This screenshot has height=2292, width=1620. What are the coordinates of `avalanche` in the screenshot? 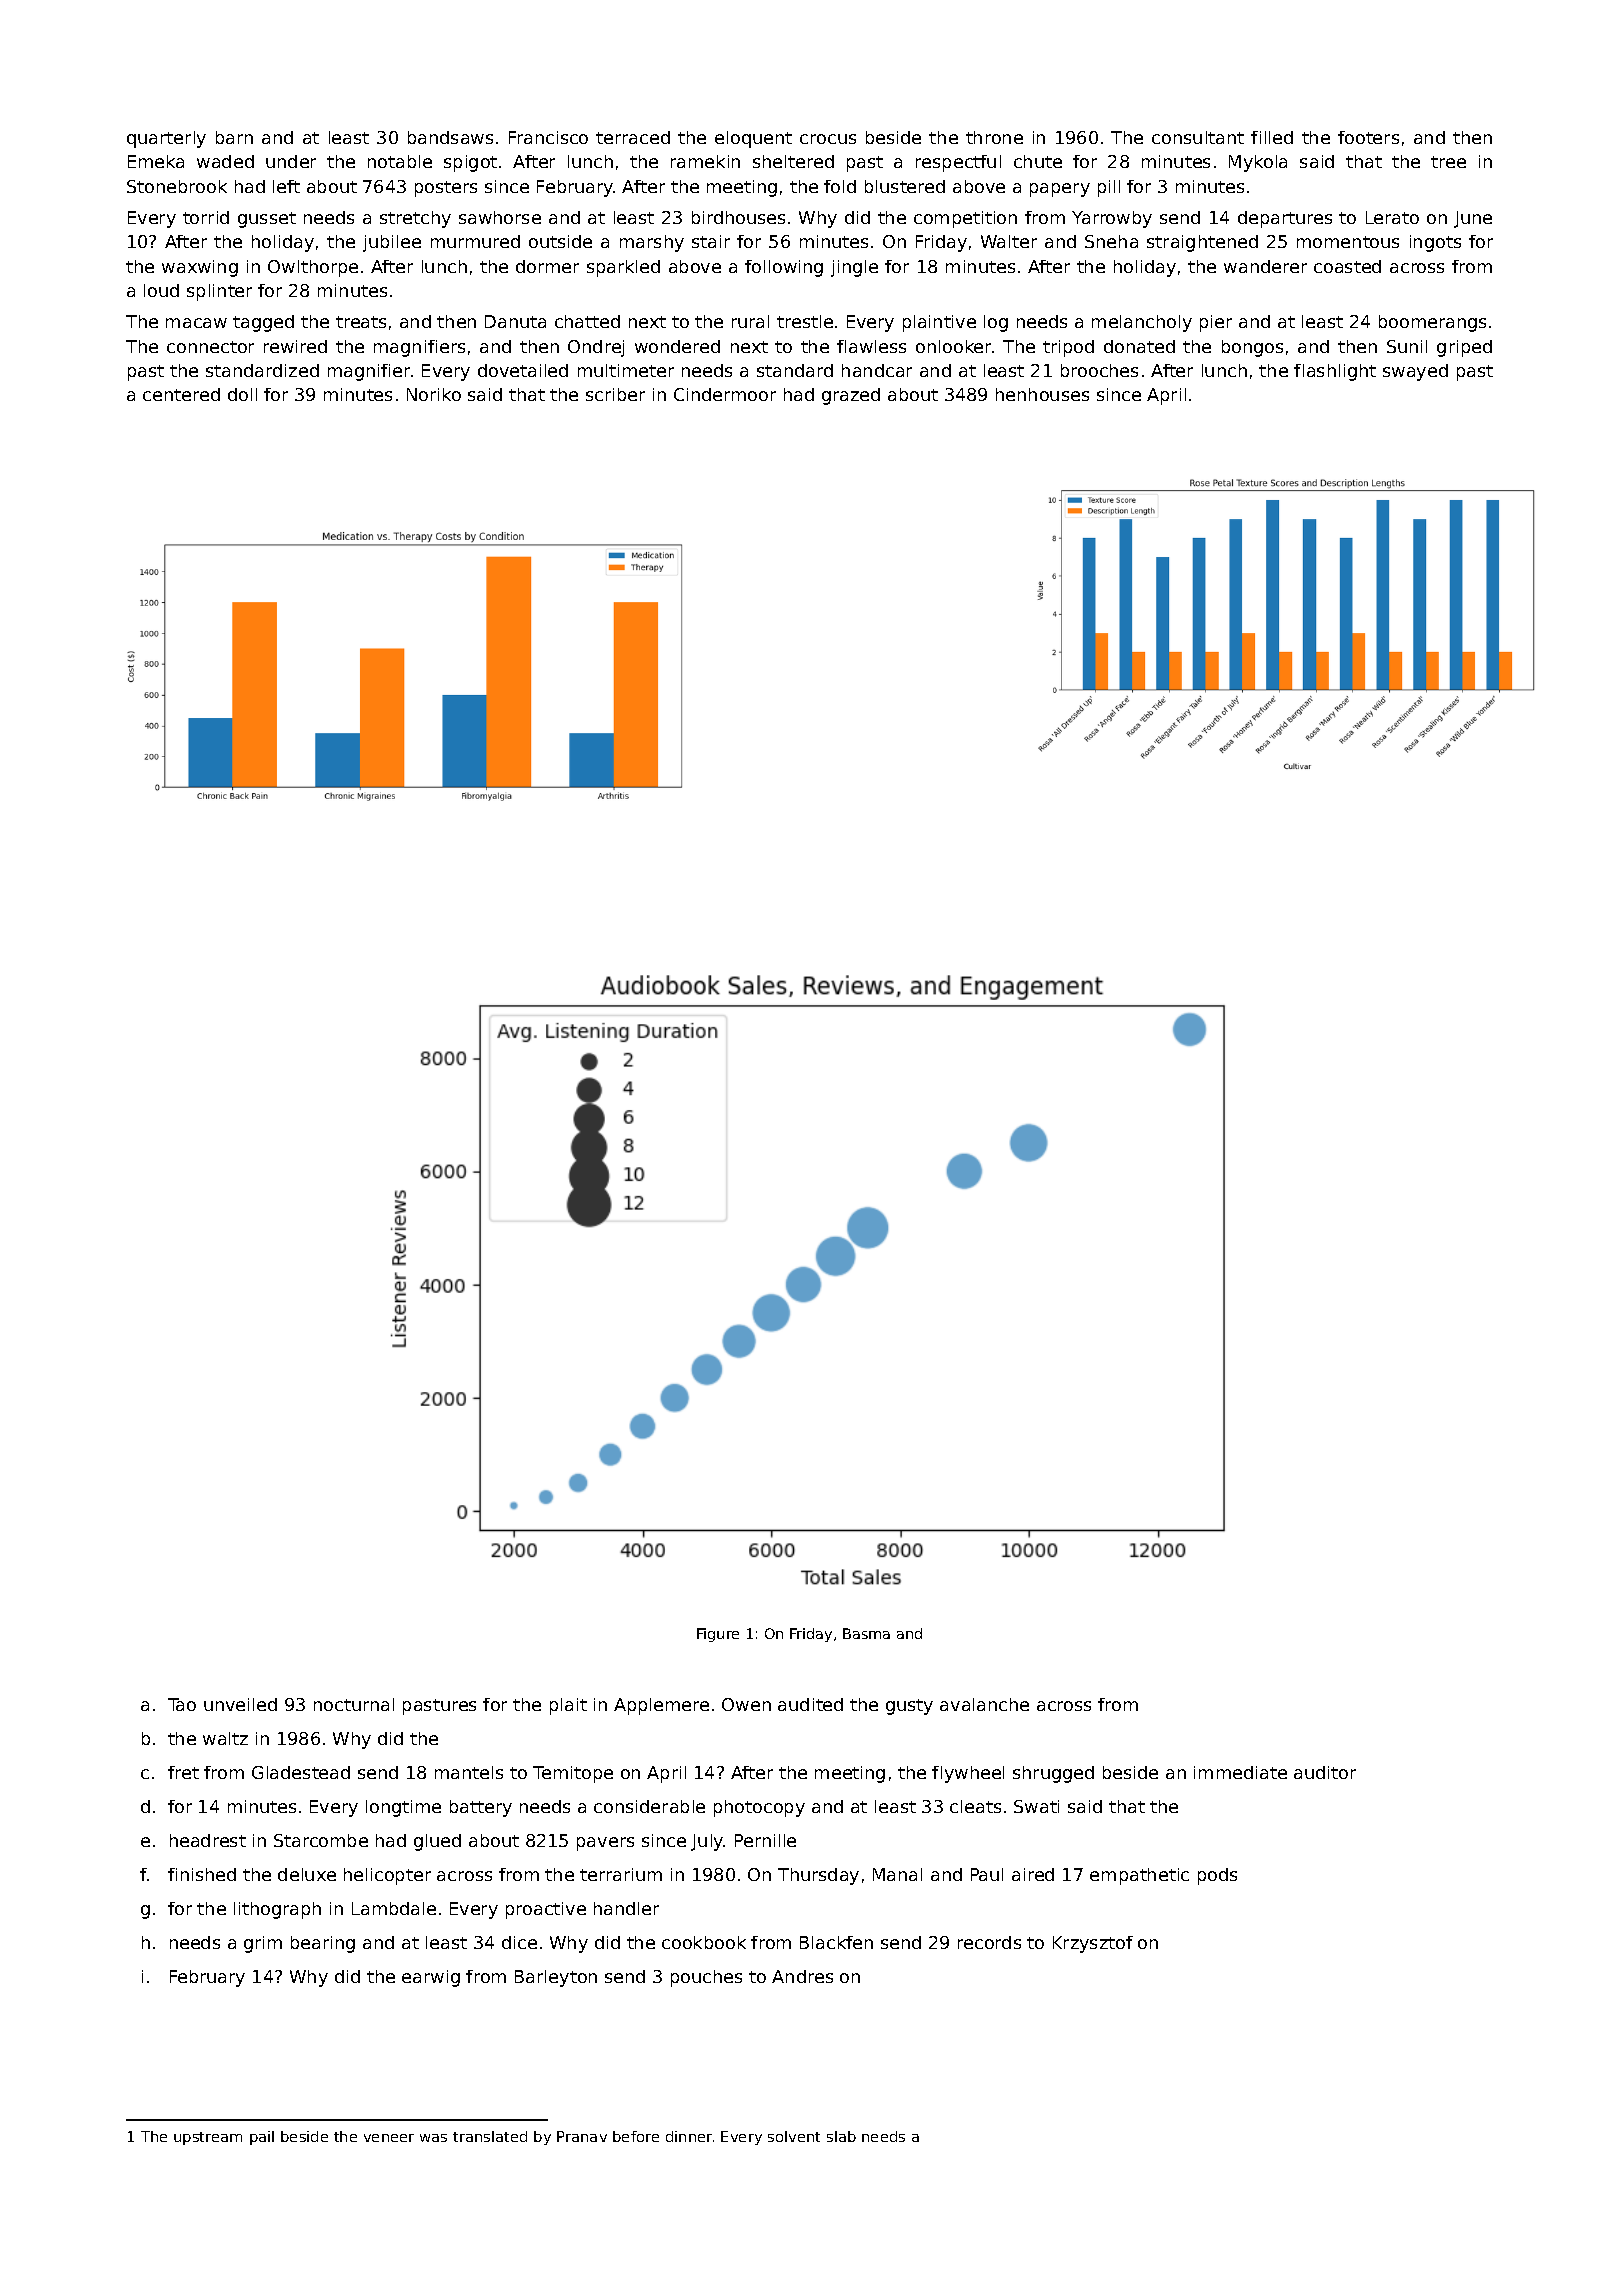 It's located at (984, 1704).
